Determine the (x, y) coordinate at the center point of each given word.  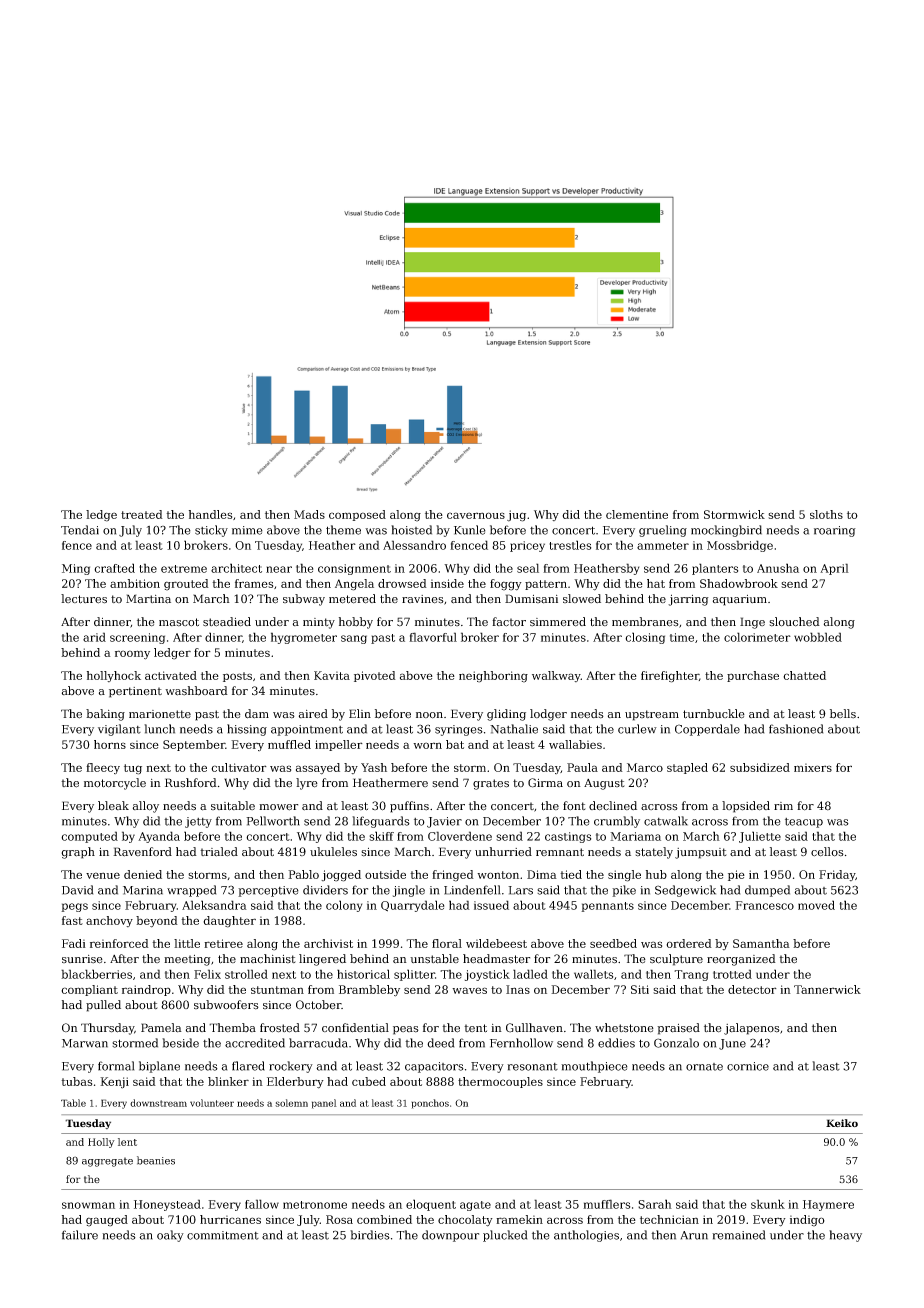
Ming (76, 569)
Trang (691, 975)
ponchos (430, 1104)
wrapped (191, 891)
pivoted (375, 676)
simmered (558, 622)
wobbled (818, 637)
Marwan (85, 1043)
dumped (767, 891)
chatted (804, 675)
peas (406, 1030)
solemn (291, 1103)
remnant (560, 852)
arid (94, 637)
